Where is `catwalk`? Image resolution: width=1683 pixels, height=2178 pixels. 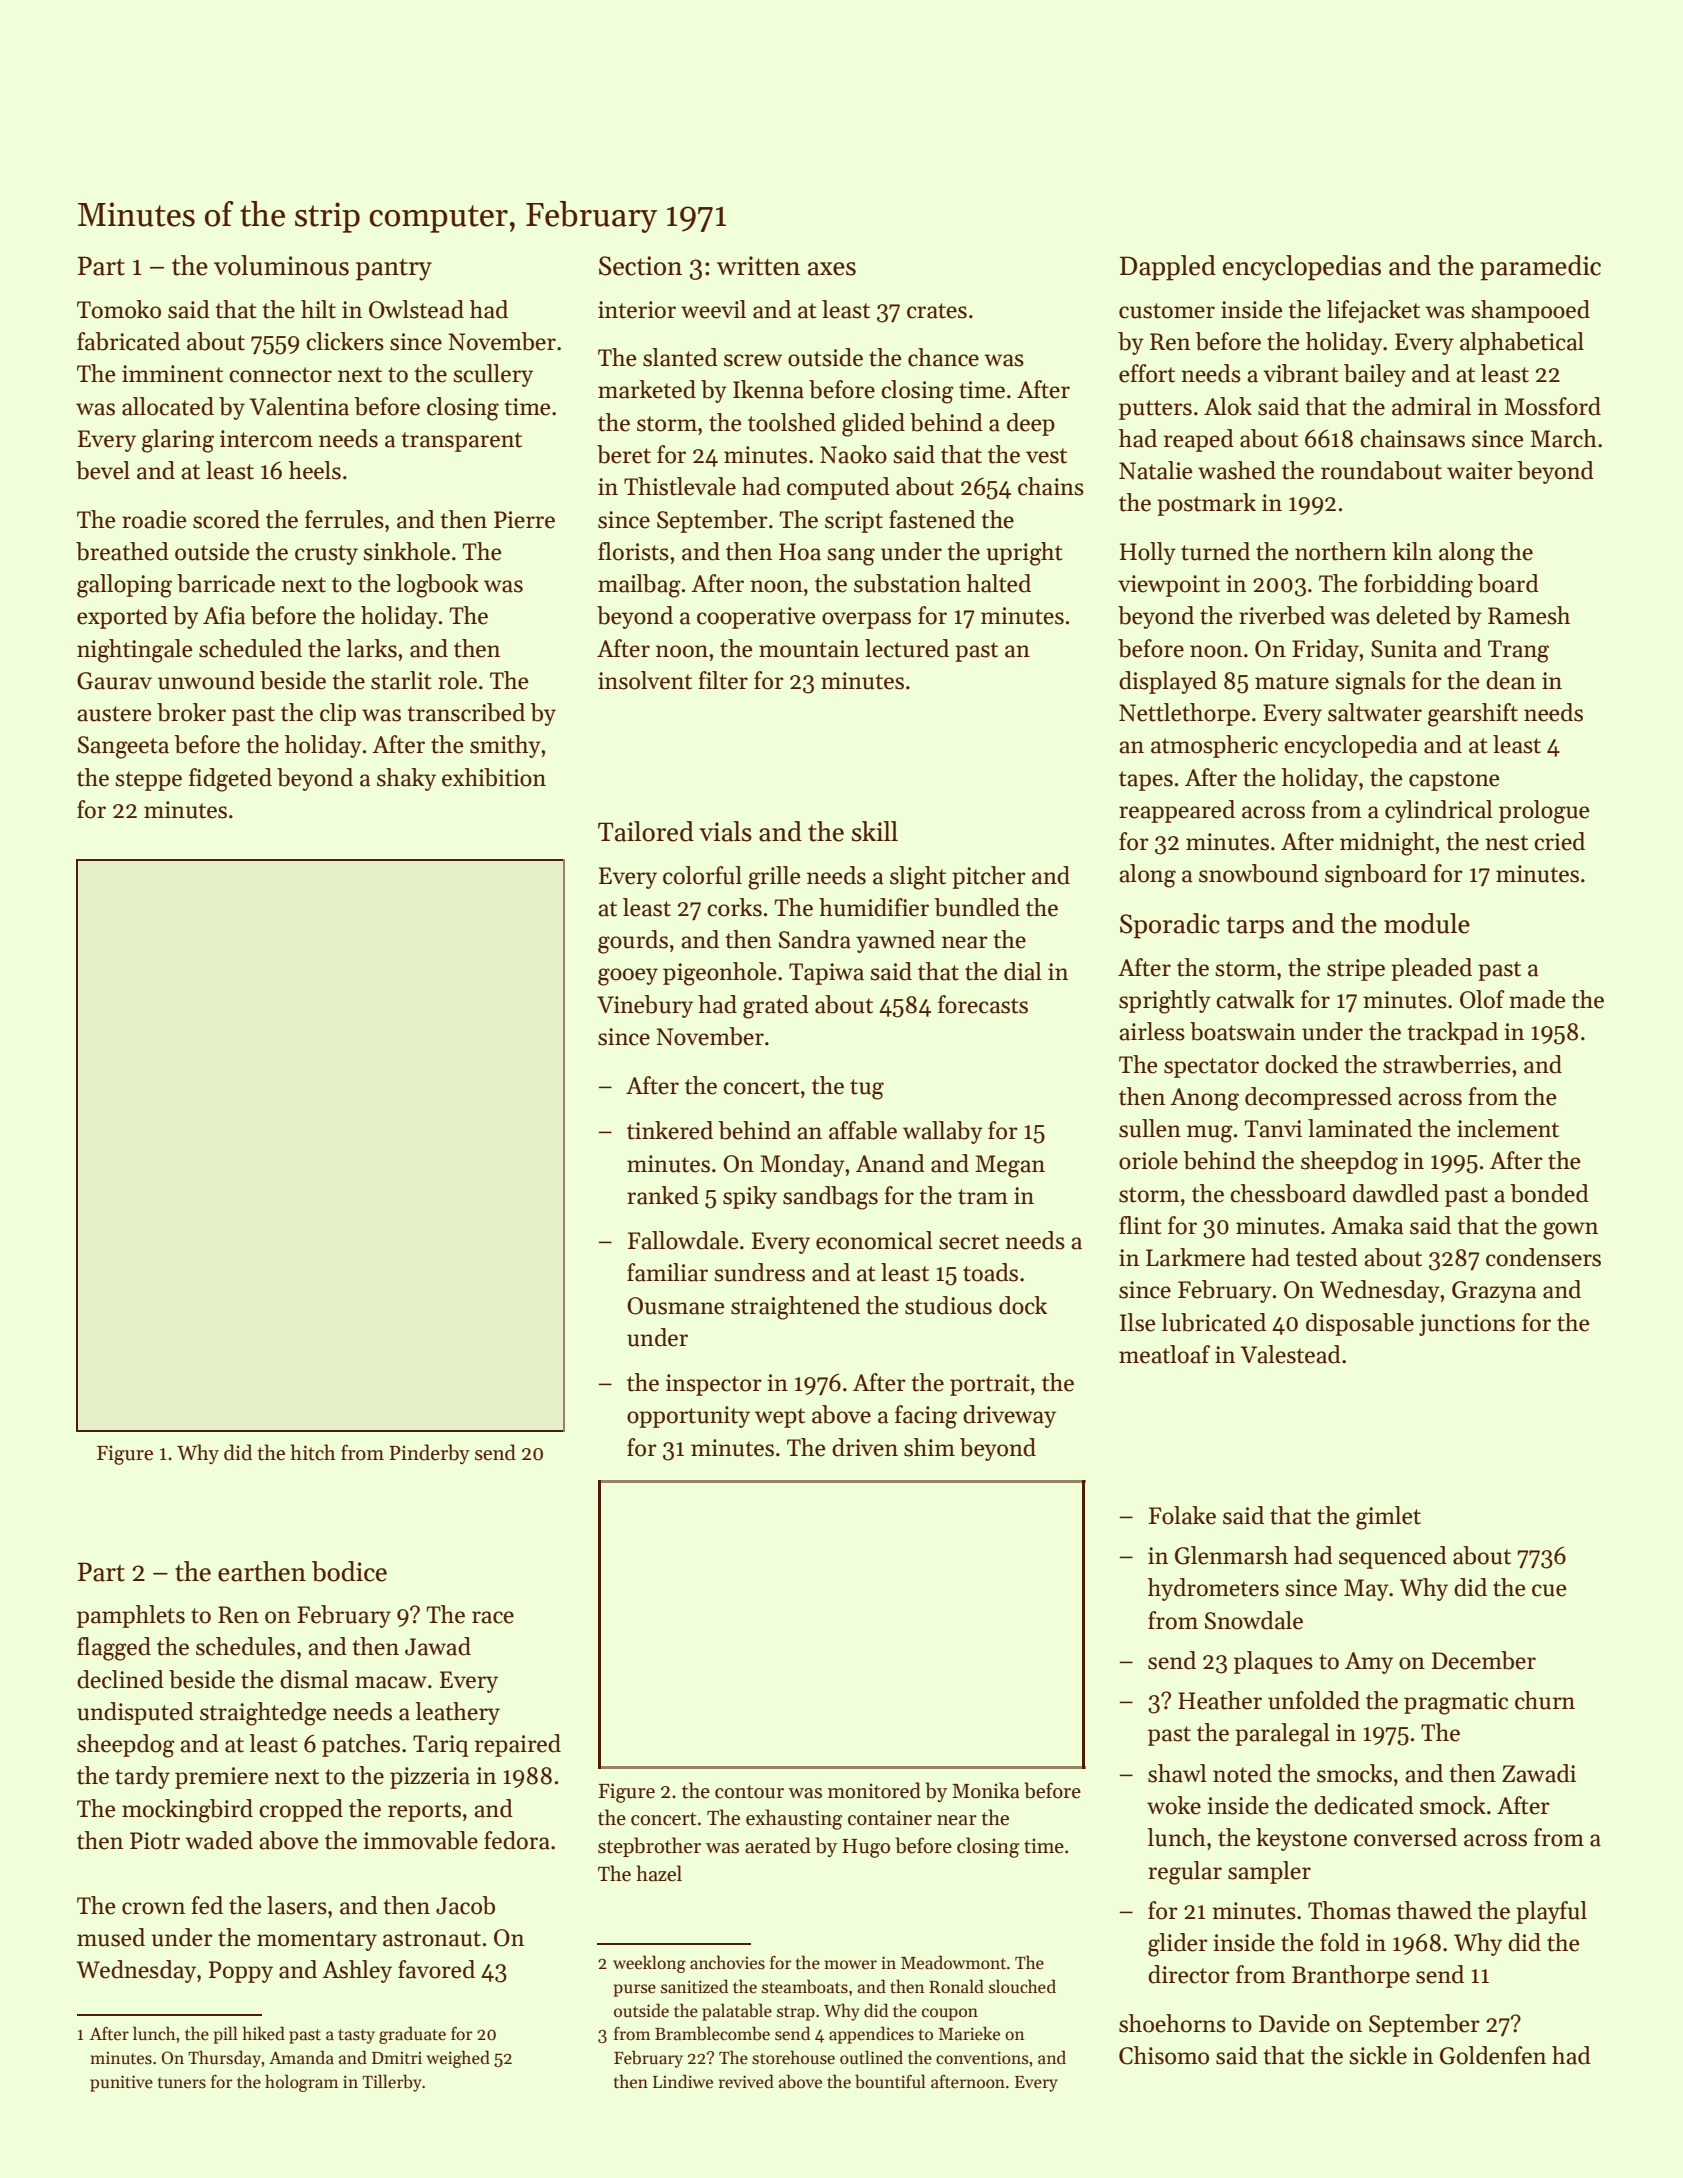
catwalk is located at coordinates (1255, 999).
